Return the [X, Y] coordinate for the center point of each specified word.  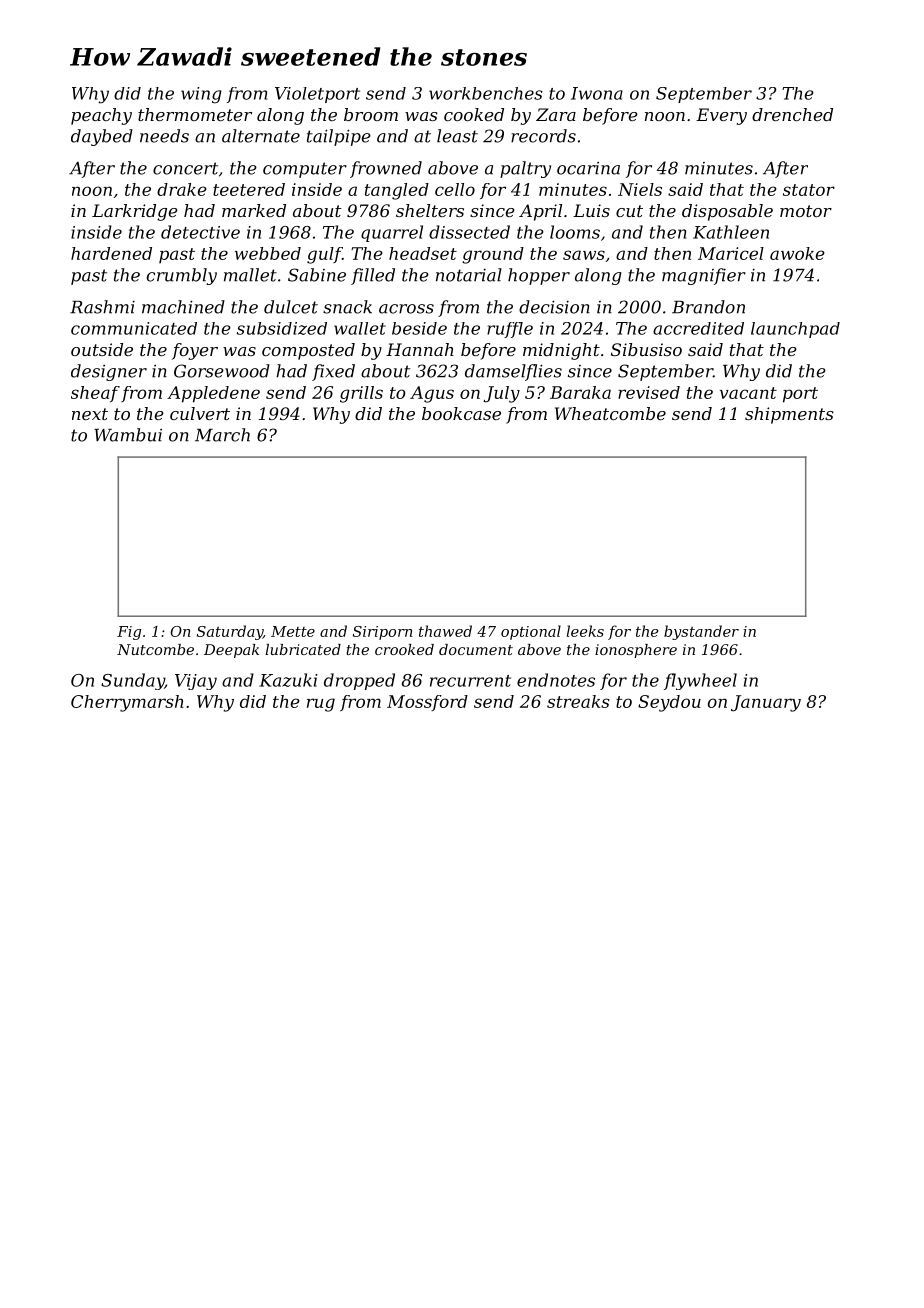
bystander [701, 632]
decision [554, 307]
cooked [474, 114]
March [222, 435]
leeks [585, 631]
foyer [195, 351]
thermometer [195, 114]
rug [321, 705]
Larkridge [135, 212]
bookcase [461, 413]
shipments [789, 415]
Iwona [597, 93]
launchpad [795, 330]
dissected [469, 232]
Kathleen [731, 232]
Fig [129, 633]
